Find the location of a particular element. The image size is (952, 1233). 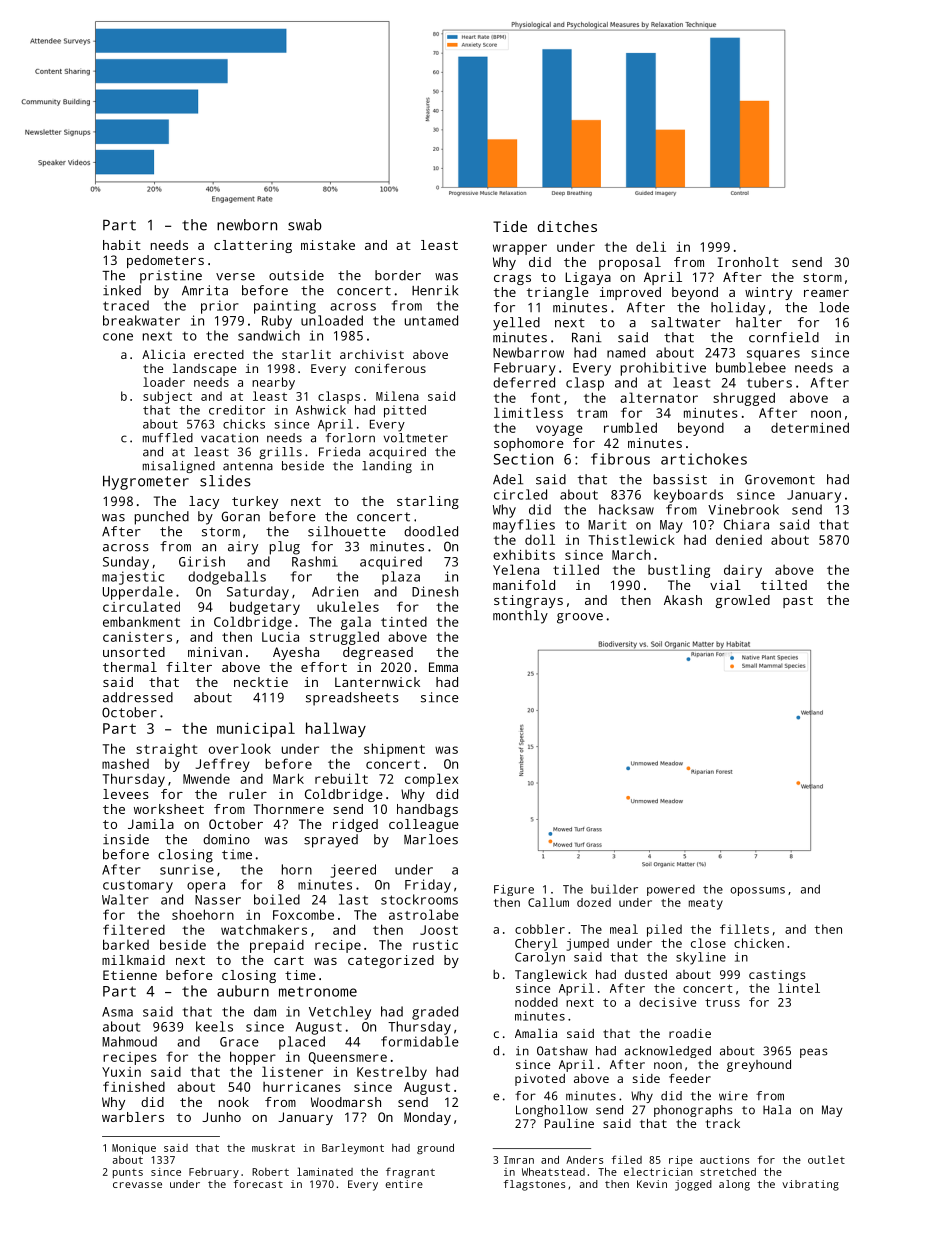

past is located at coordinates (798, 602).
